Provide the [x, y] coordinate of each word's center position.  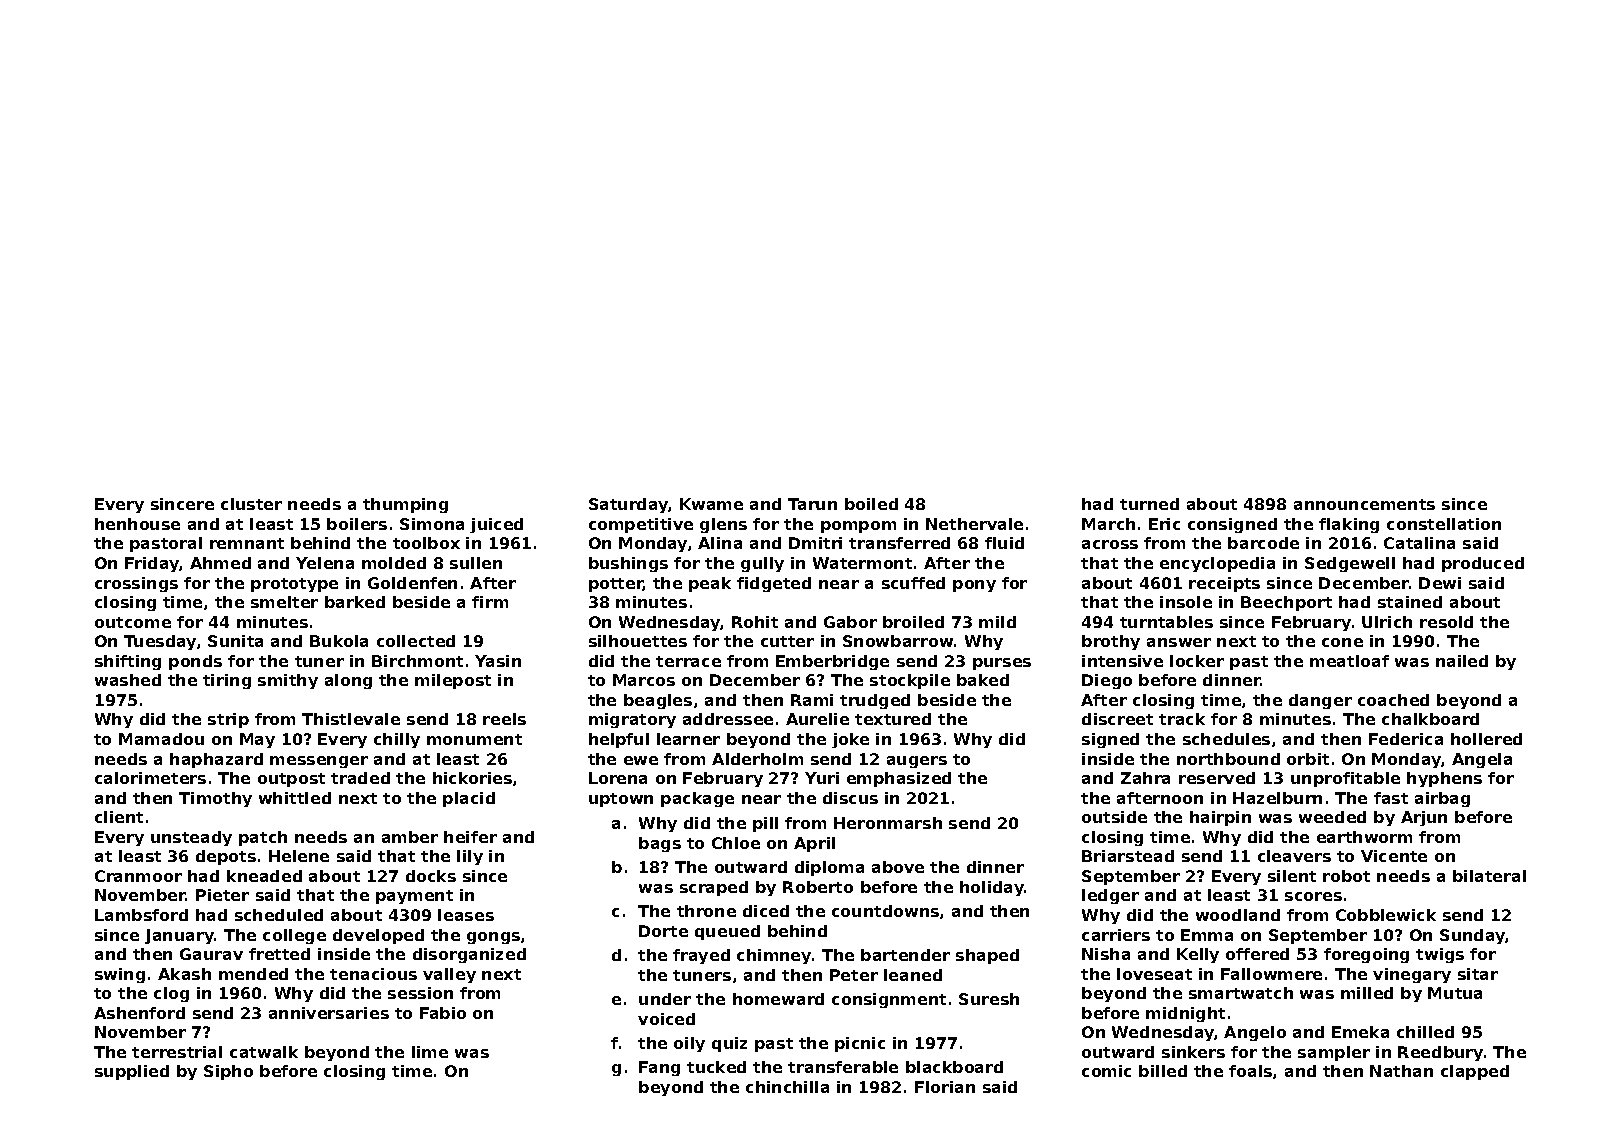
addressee [728, 719]
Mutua [1455, 993]
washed [128, 680]
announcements [1364, 504]
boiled [871, 504]
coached [1393, 700]
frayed [701, 956]
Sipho [228, 1072]
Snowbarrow [898, 641]
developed [378, 936]
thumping [405, 505]
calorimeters [150, 778]
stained [1410, 602]
